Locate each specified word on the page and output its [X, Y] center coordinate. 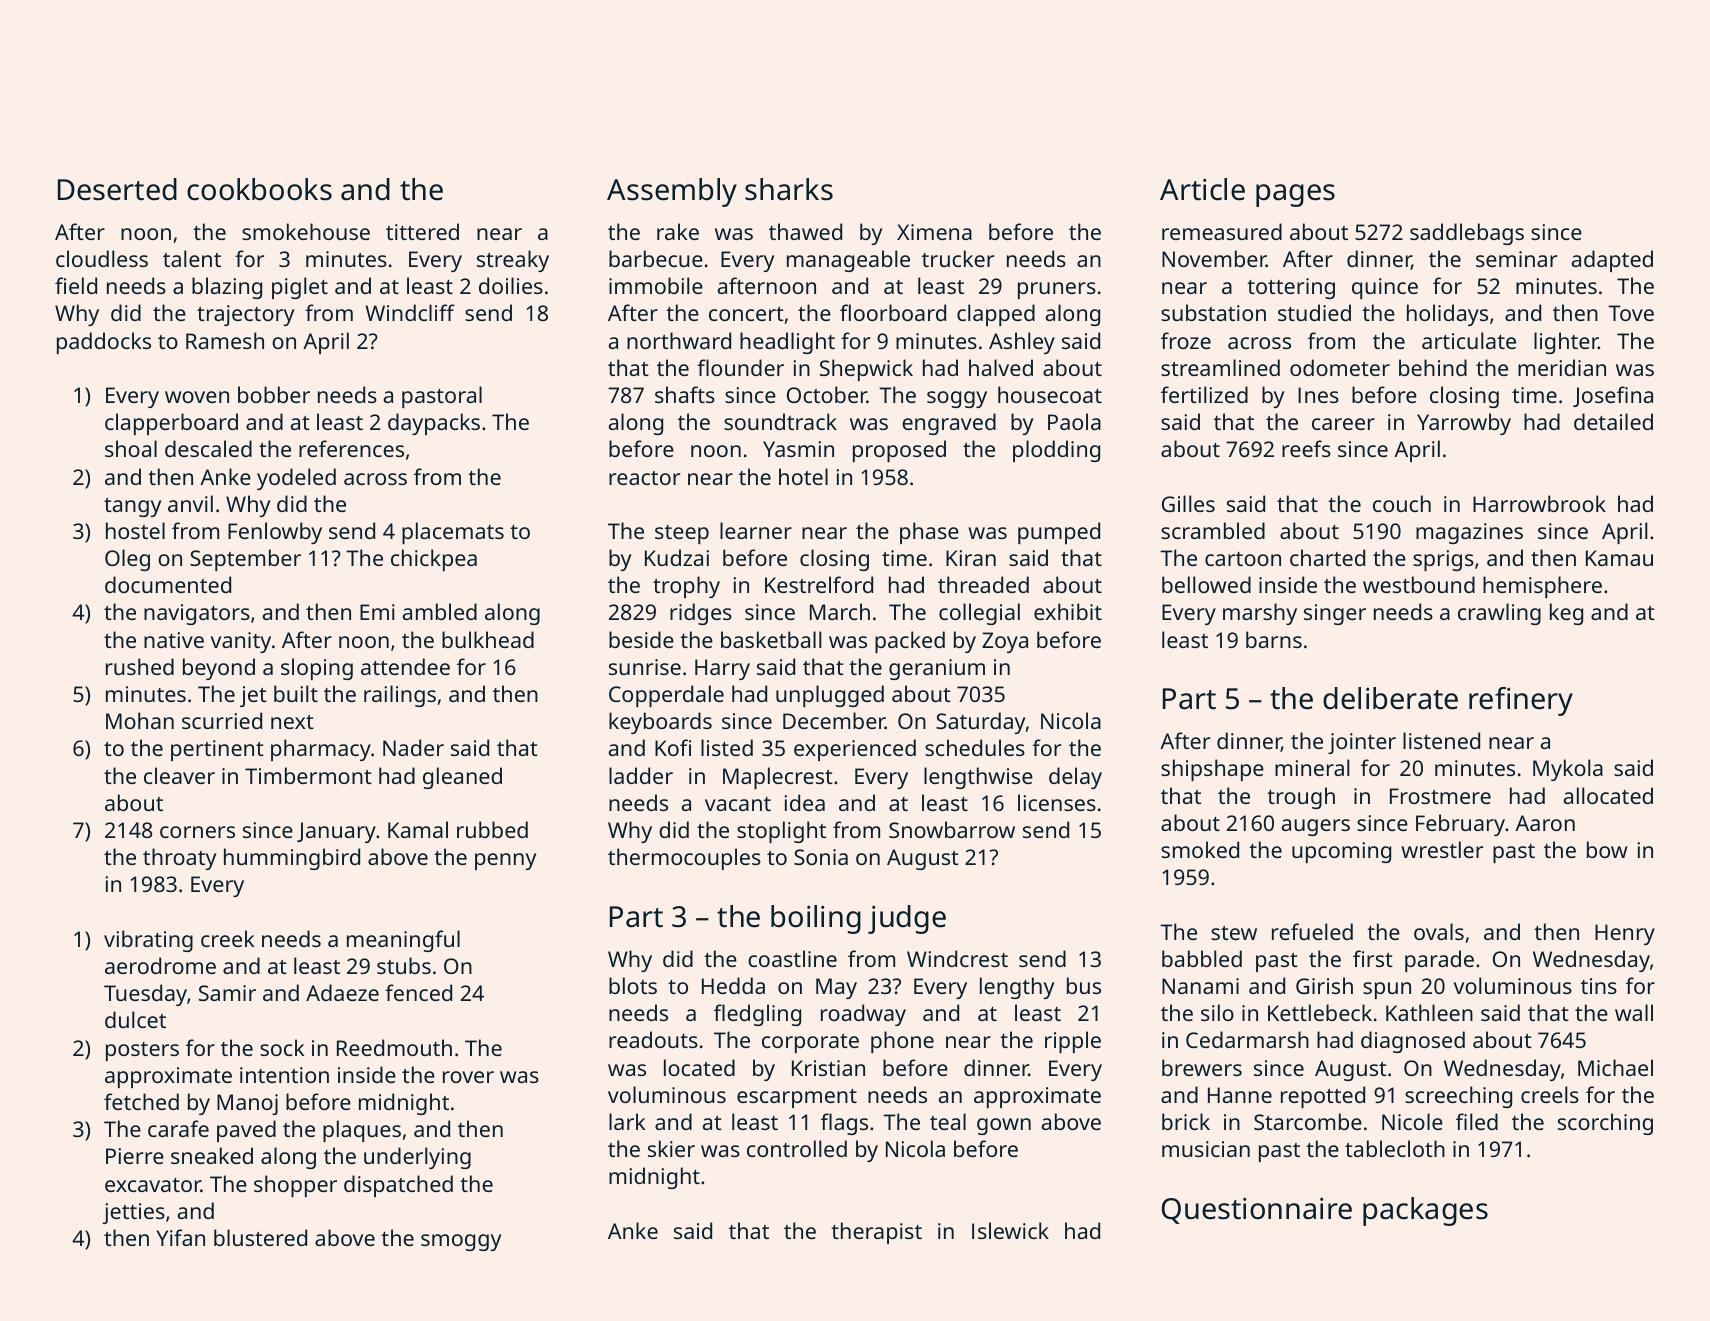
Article [1202, 189]
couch [1402, 503]
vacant [738, 804]
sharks [789, 189]
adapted [1612, 261]
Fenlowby [275, 533]
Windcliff [410, 312]
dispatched [398, 1186]
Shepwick [866, 370]
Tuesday [145, 995]
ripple [1073, 1042]
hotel [803, 476]
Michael [1615, 1067]
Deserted [117, 189]
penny [505, 861]
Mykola [1568, 770]
